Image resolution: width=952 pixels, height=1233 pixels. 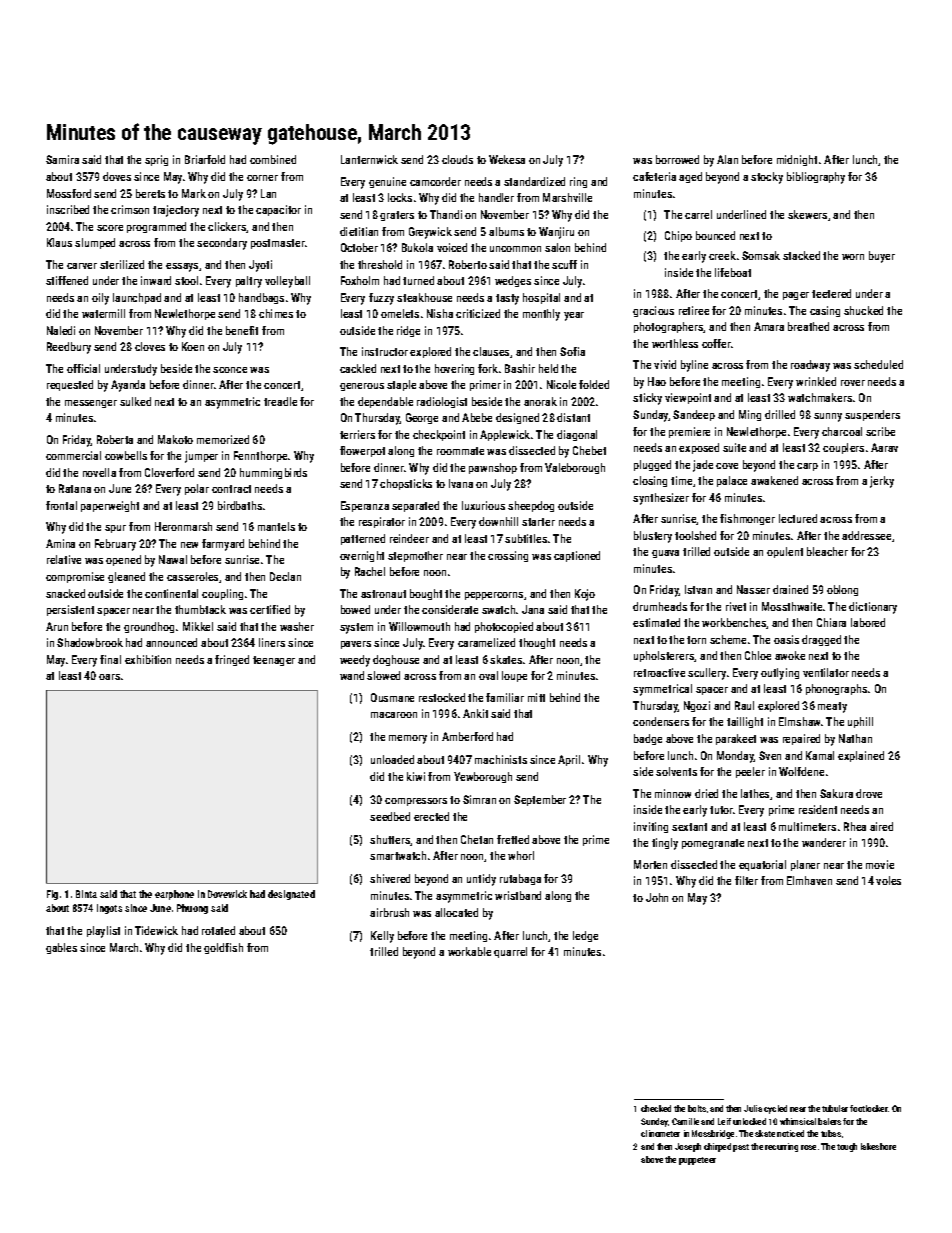 I want to click on fishmonger, so click(x=747, y=519).
